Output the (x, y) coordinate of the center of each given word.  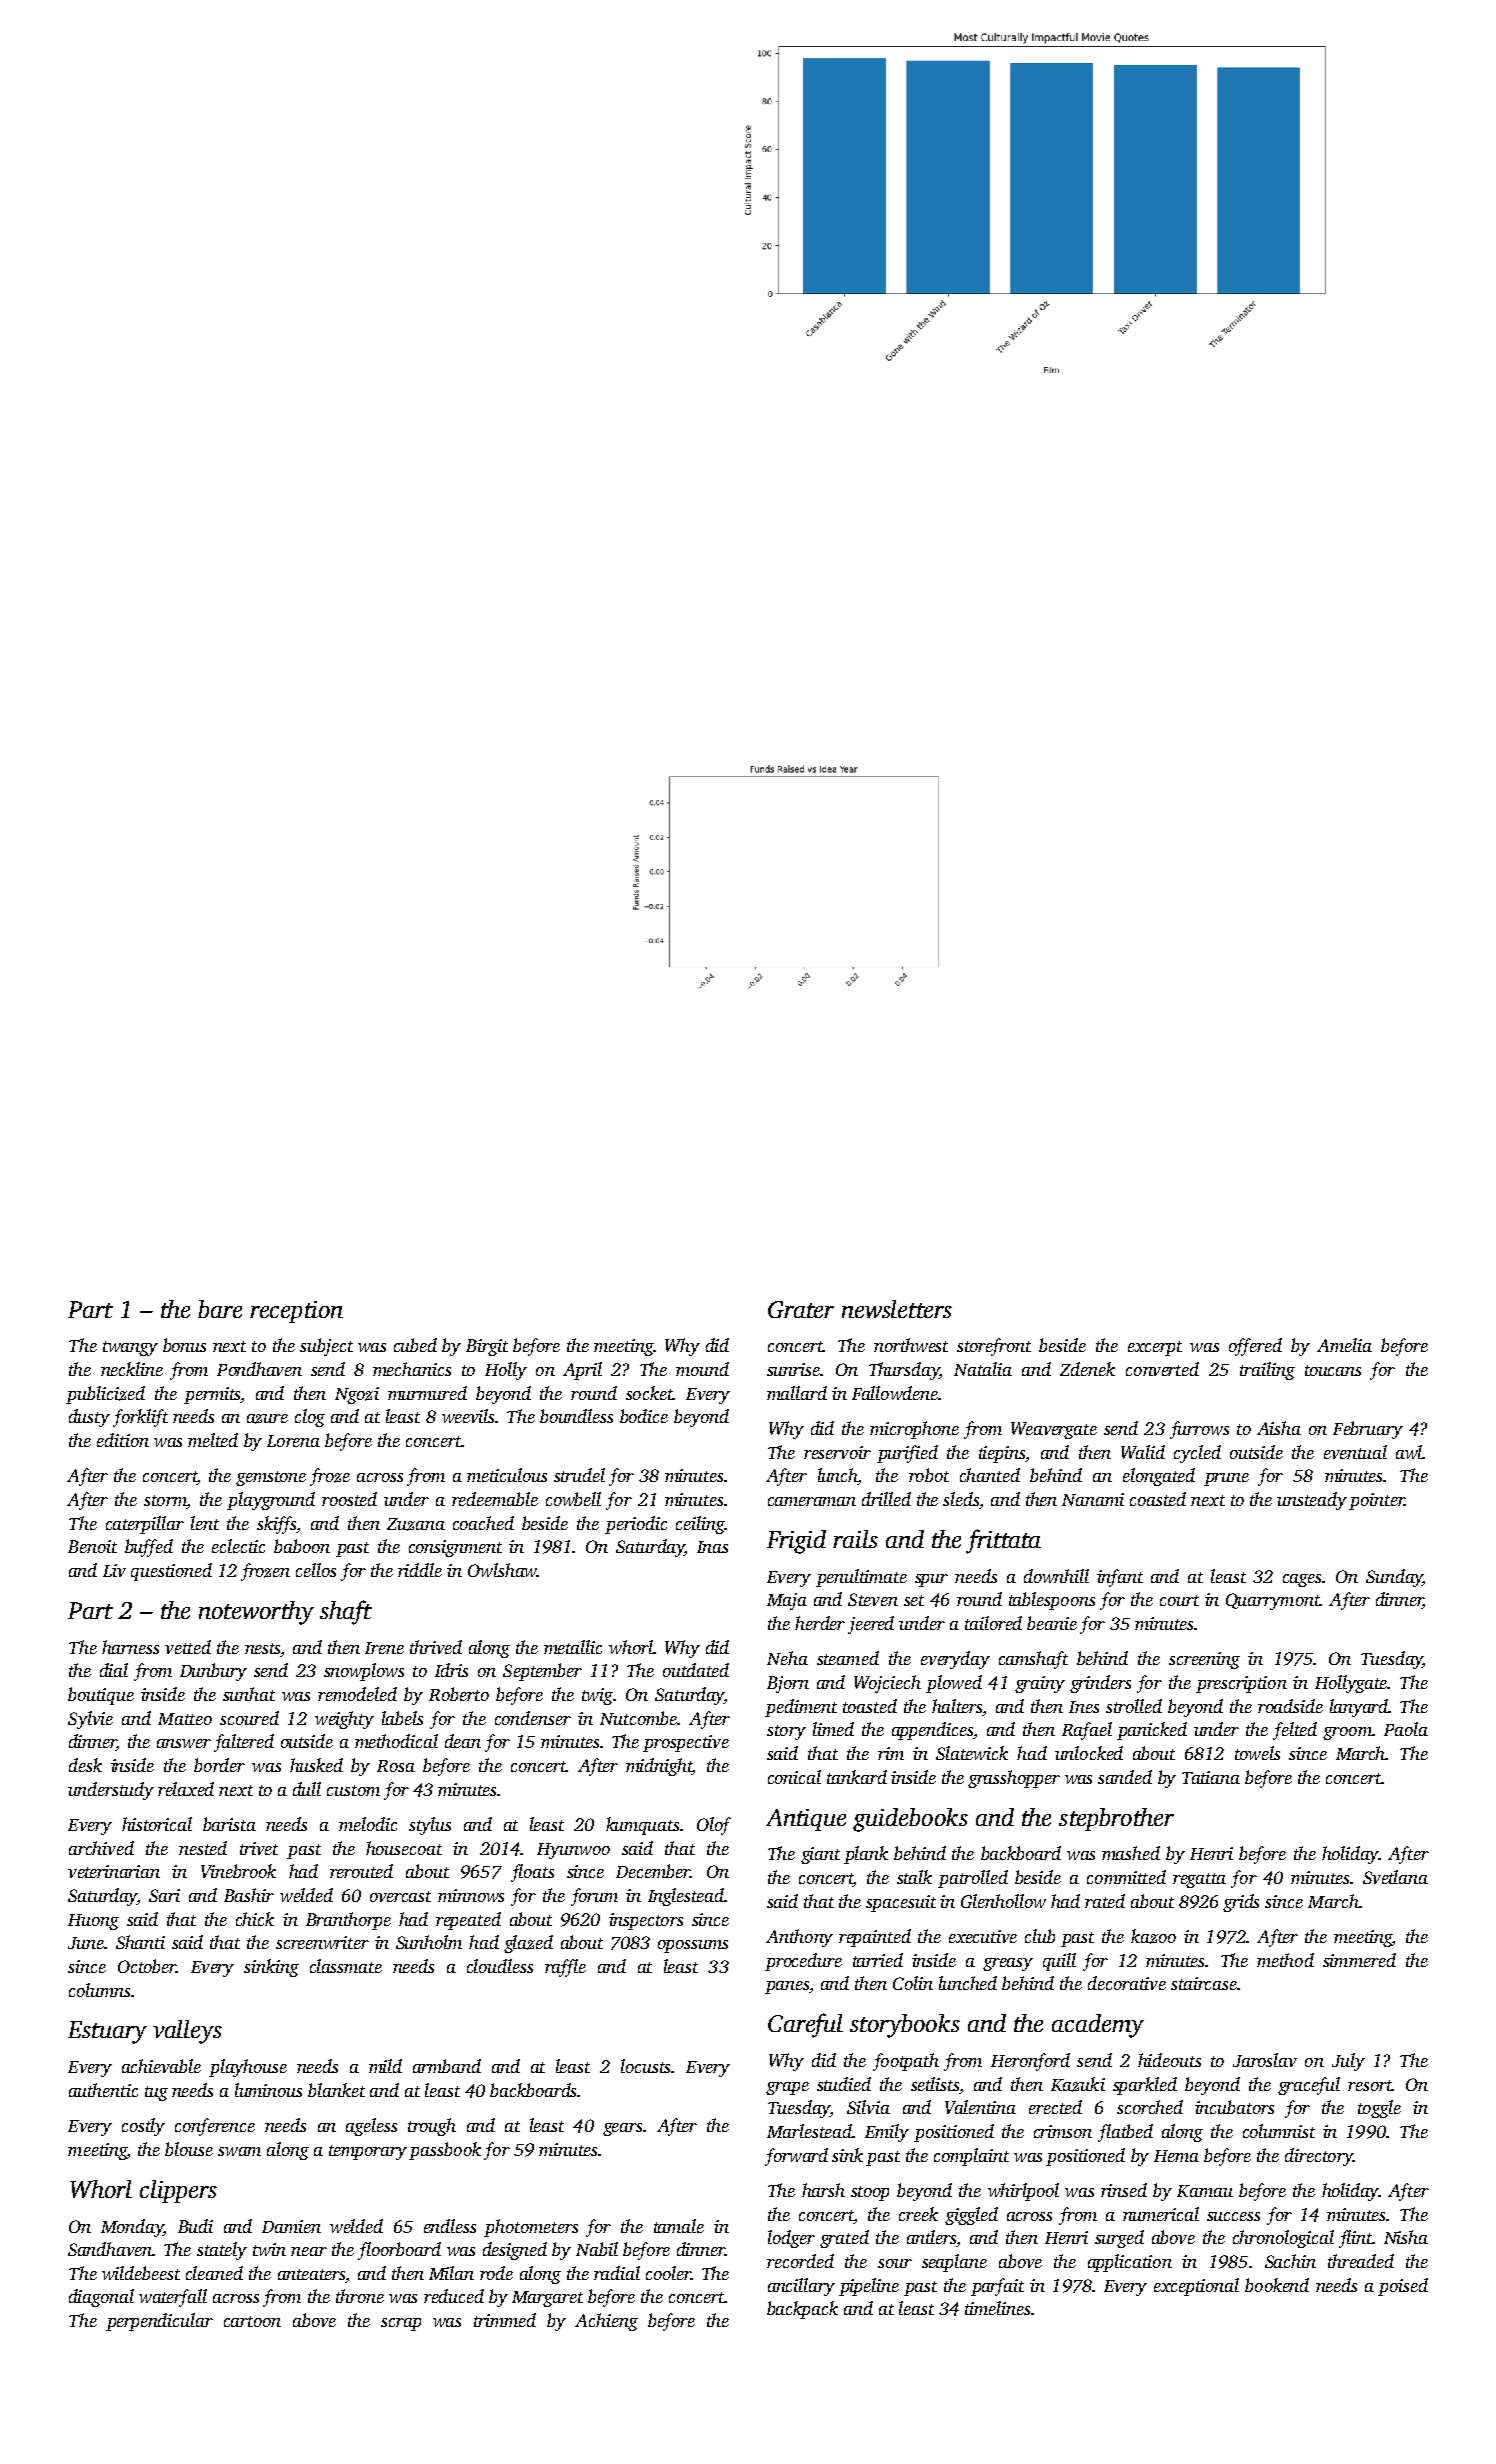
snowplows (364, 1672)
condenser (533, 1718)
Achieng (606, 2322)
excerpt (1155, 1348)
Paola (1406, 1729)
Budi (195, 2226)
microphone (914, 1430)
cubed (415, 1345)
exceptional (1196, 2287)
